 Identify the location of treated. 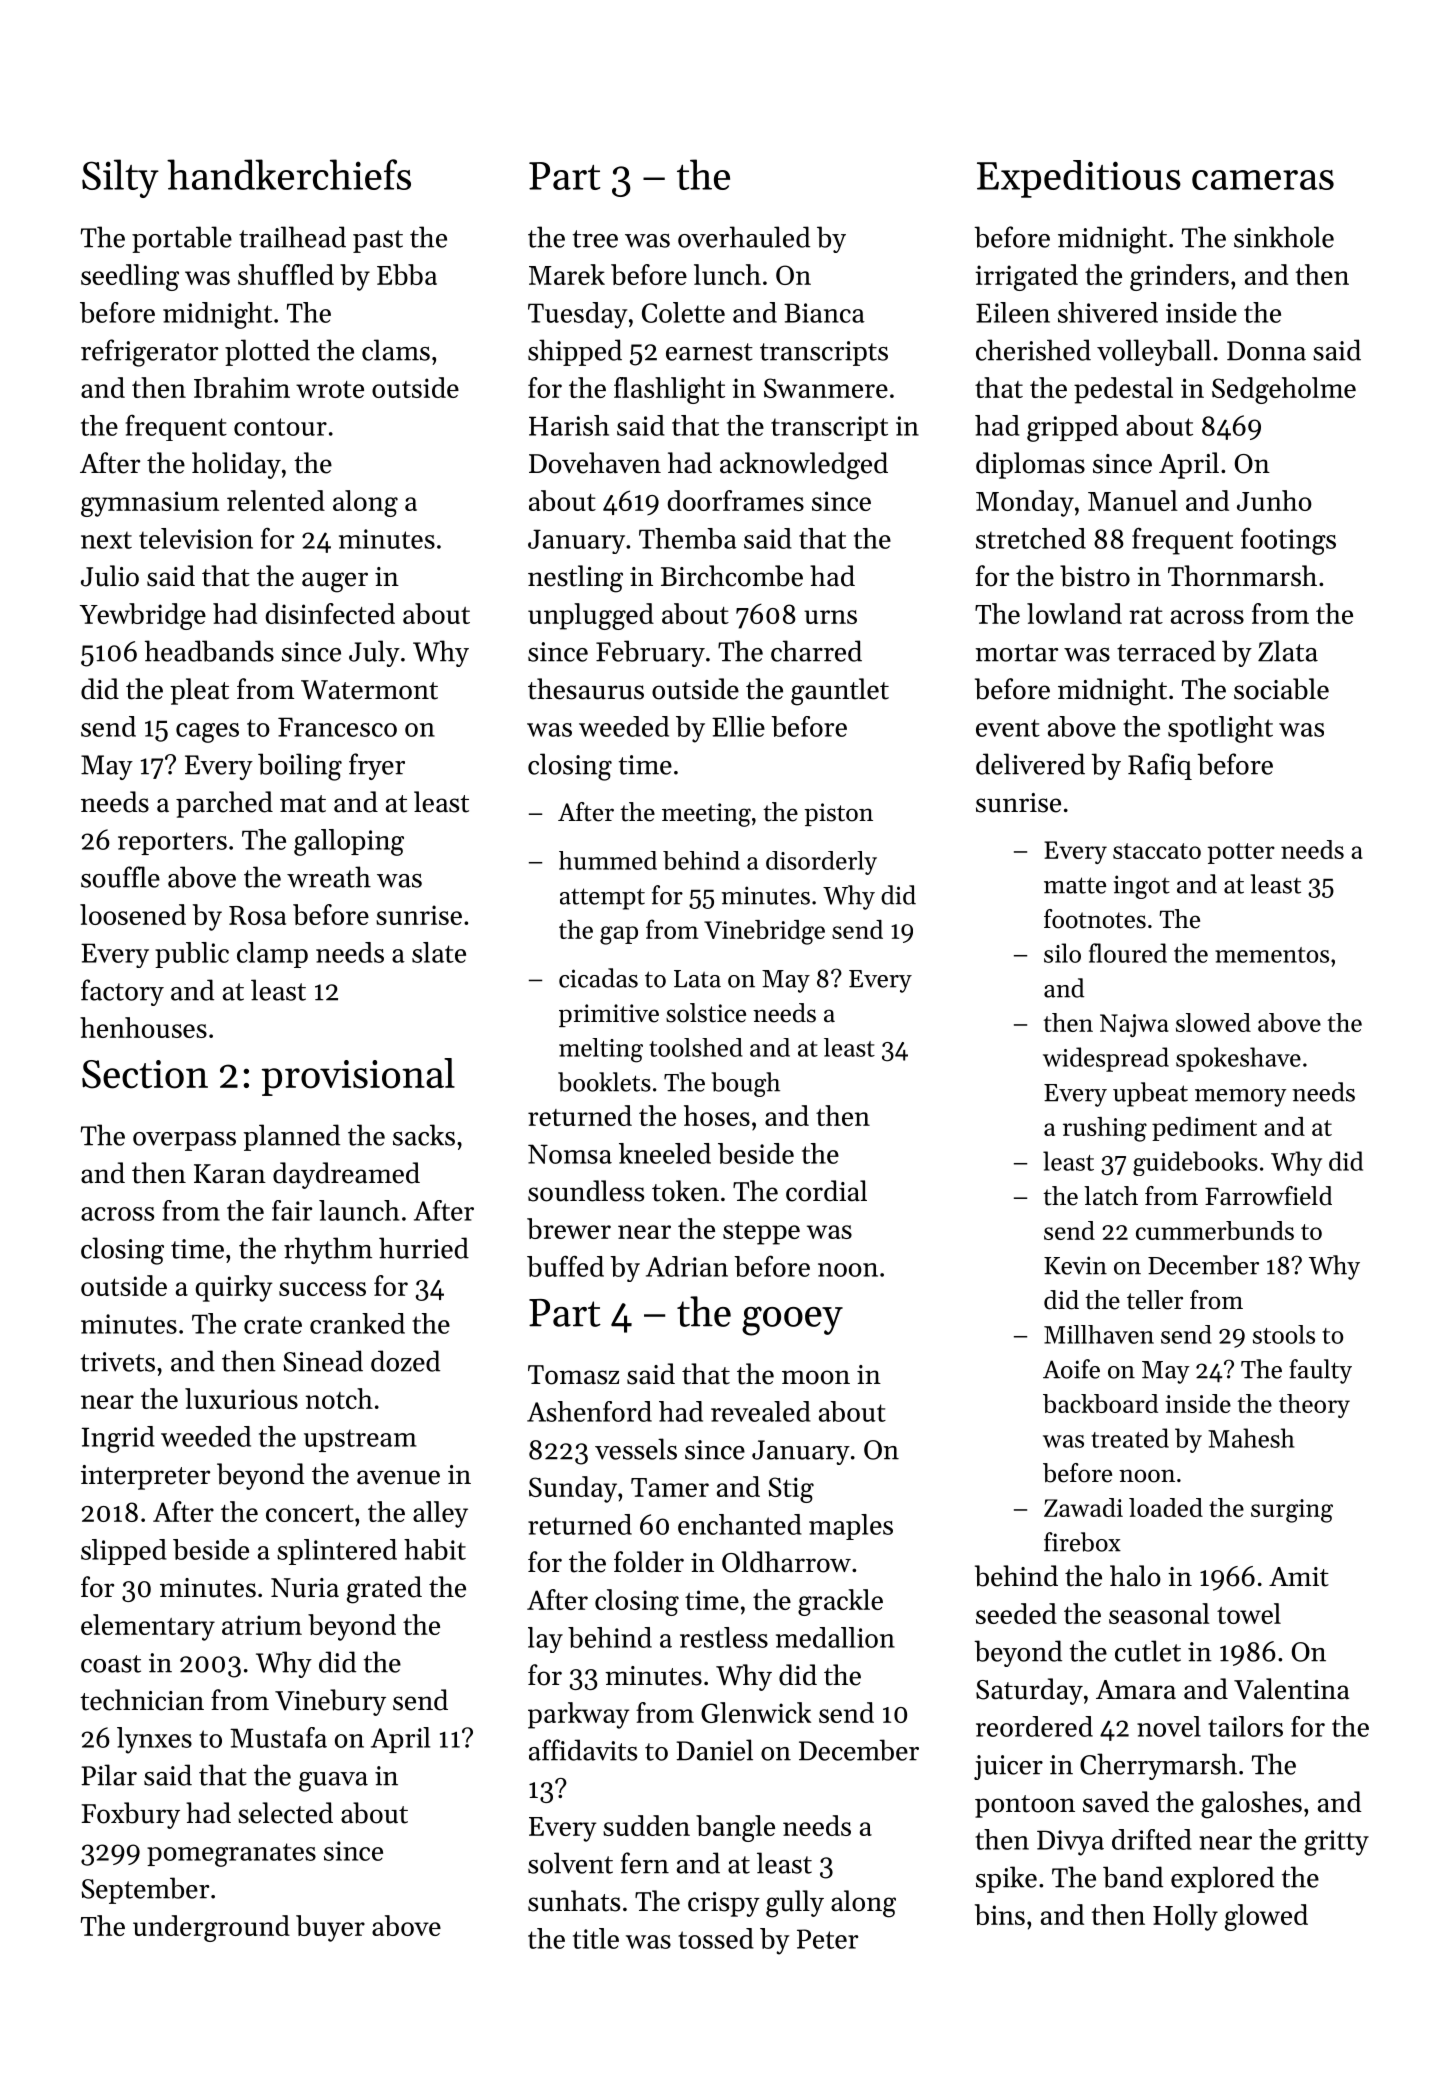
(1130, 1438).
